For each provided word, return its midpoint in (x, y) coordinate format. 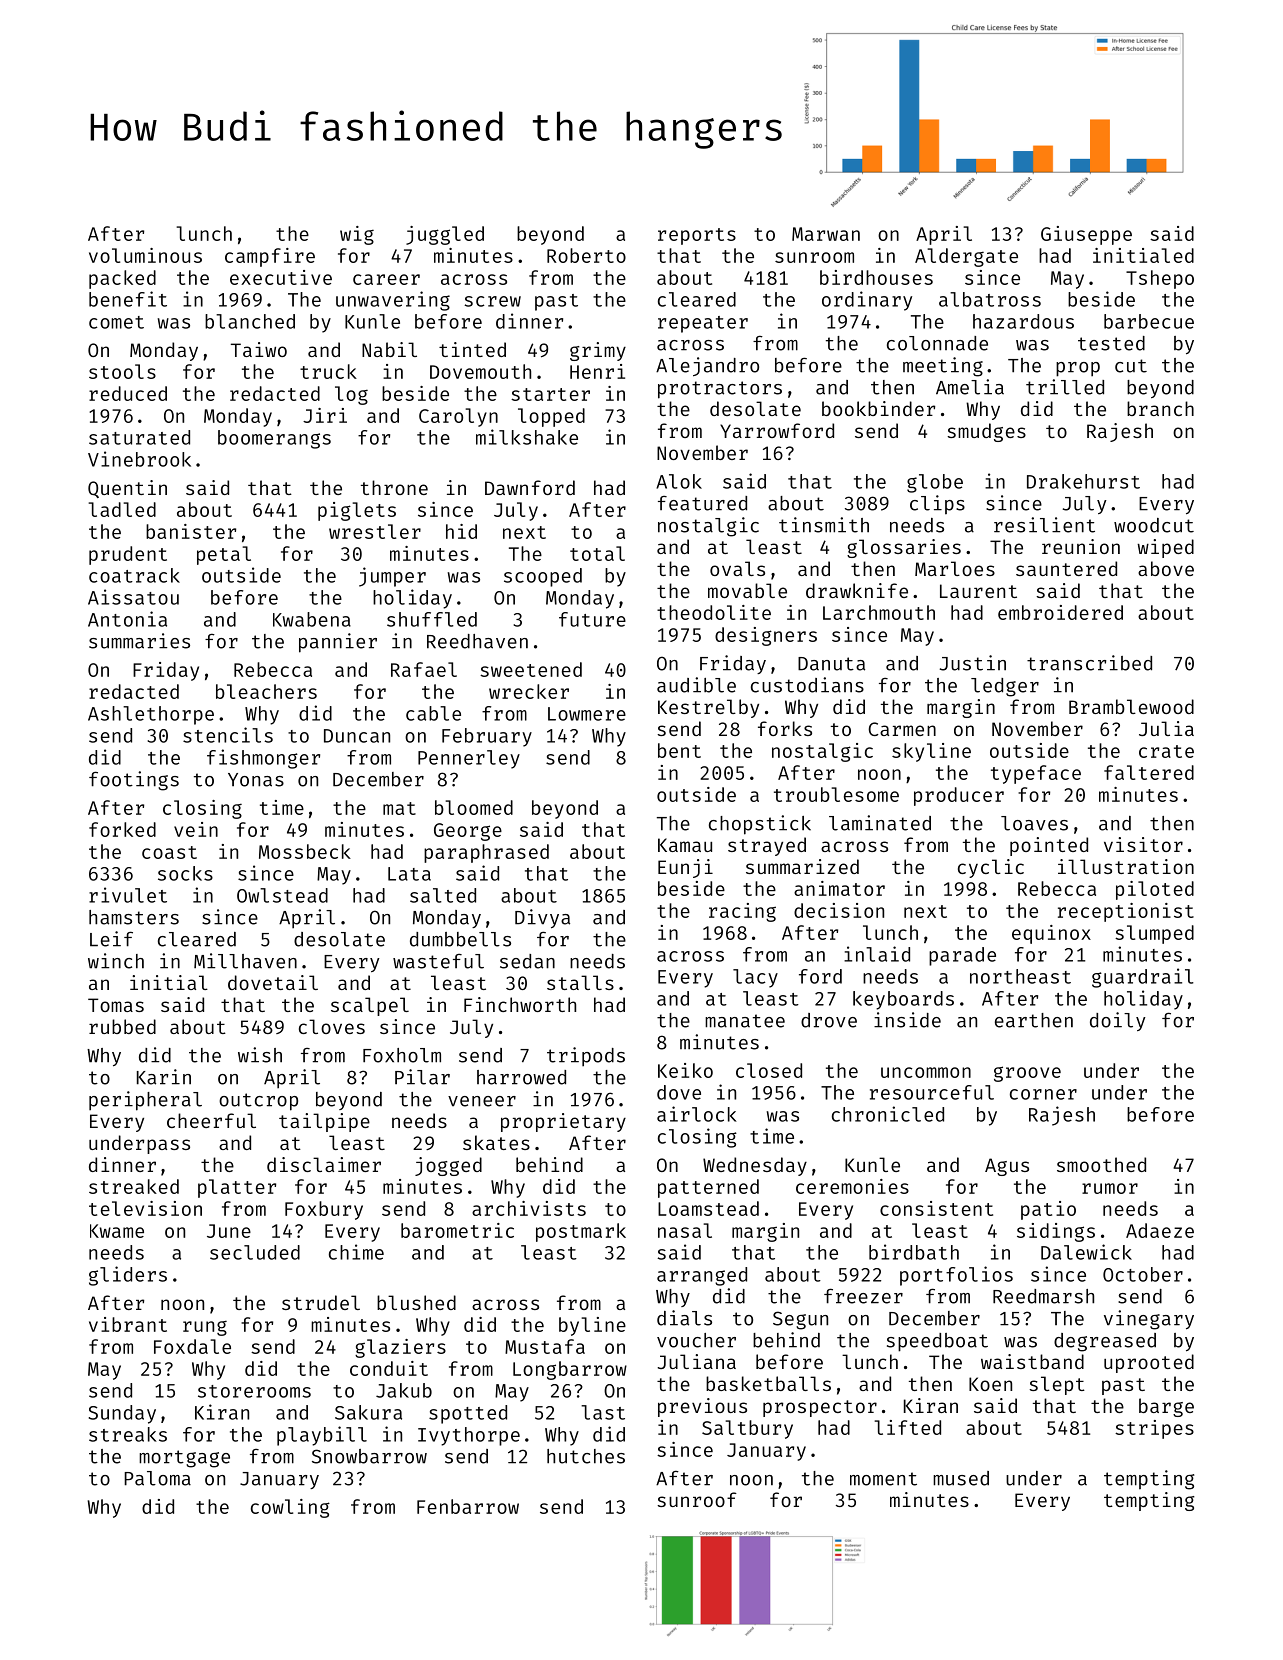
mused (961, 1478)
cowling (290, 1508)
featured (702, 503)
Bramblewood (1131, 706)
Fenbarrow (468, 1506)
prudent (128, 555)
